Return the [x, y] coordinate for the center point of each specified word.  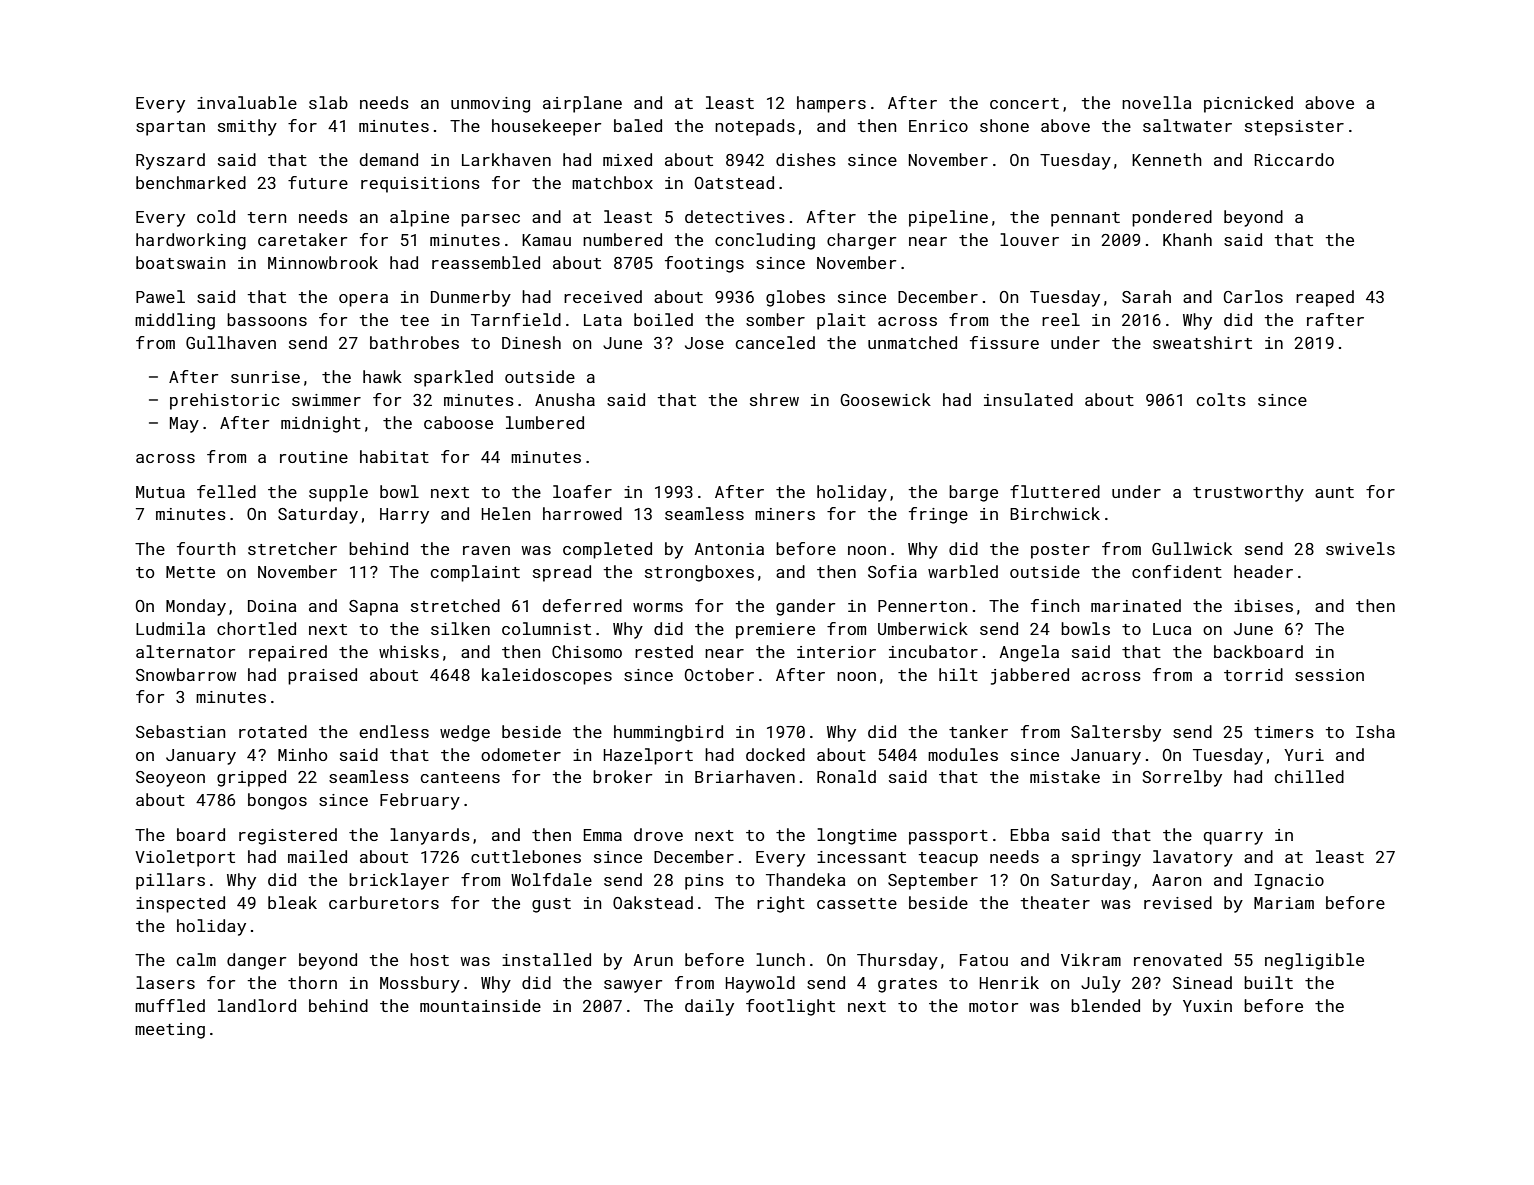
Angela [1029, 653]
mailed [317, 856]
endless [394, 731]
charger [861, 241]
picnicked [1248, 104]
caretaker [302, 239]
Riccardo [1294, 159]
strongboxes [699, 573]
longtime [857, 836]
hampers [831, 104]
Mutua [160, 492]
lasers [165, 982]
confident [1177, 571]
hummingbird [668, 733]
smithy [247, 127]
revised [1178, 902]
